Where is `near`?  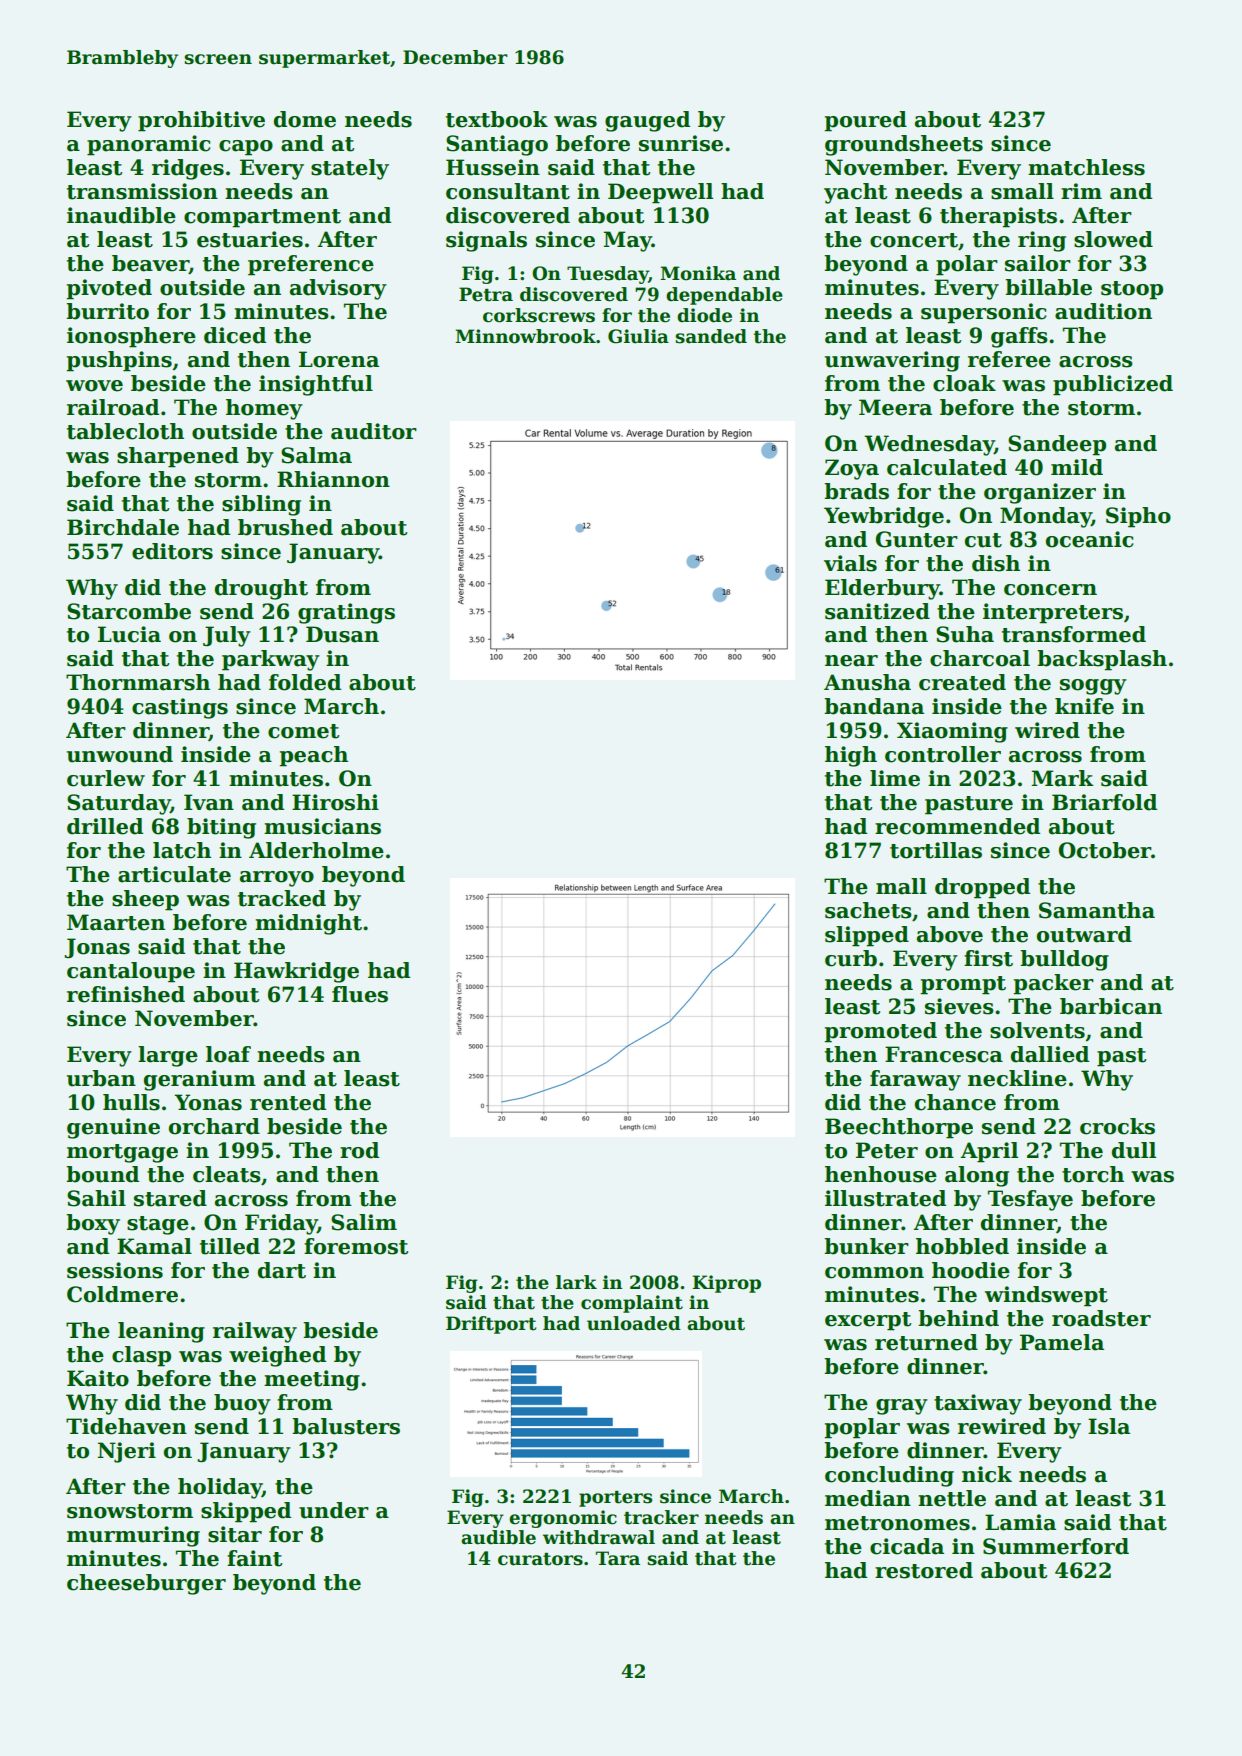 near is located at coordinates (851, 661).
